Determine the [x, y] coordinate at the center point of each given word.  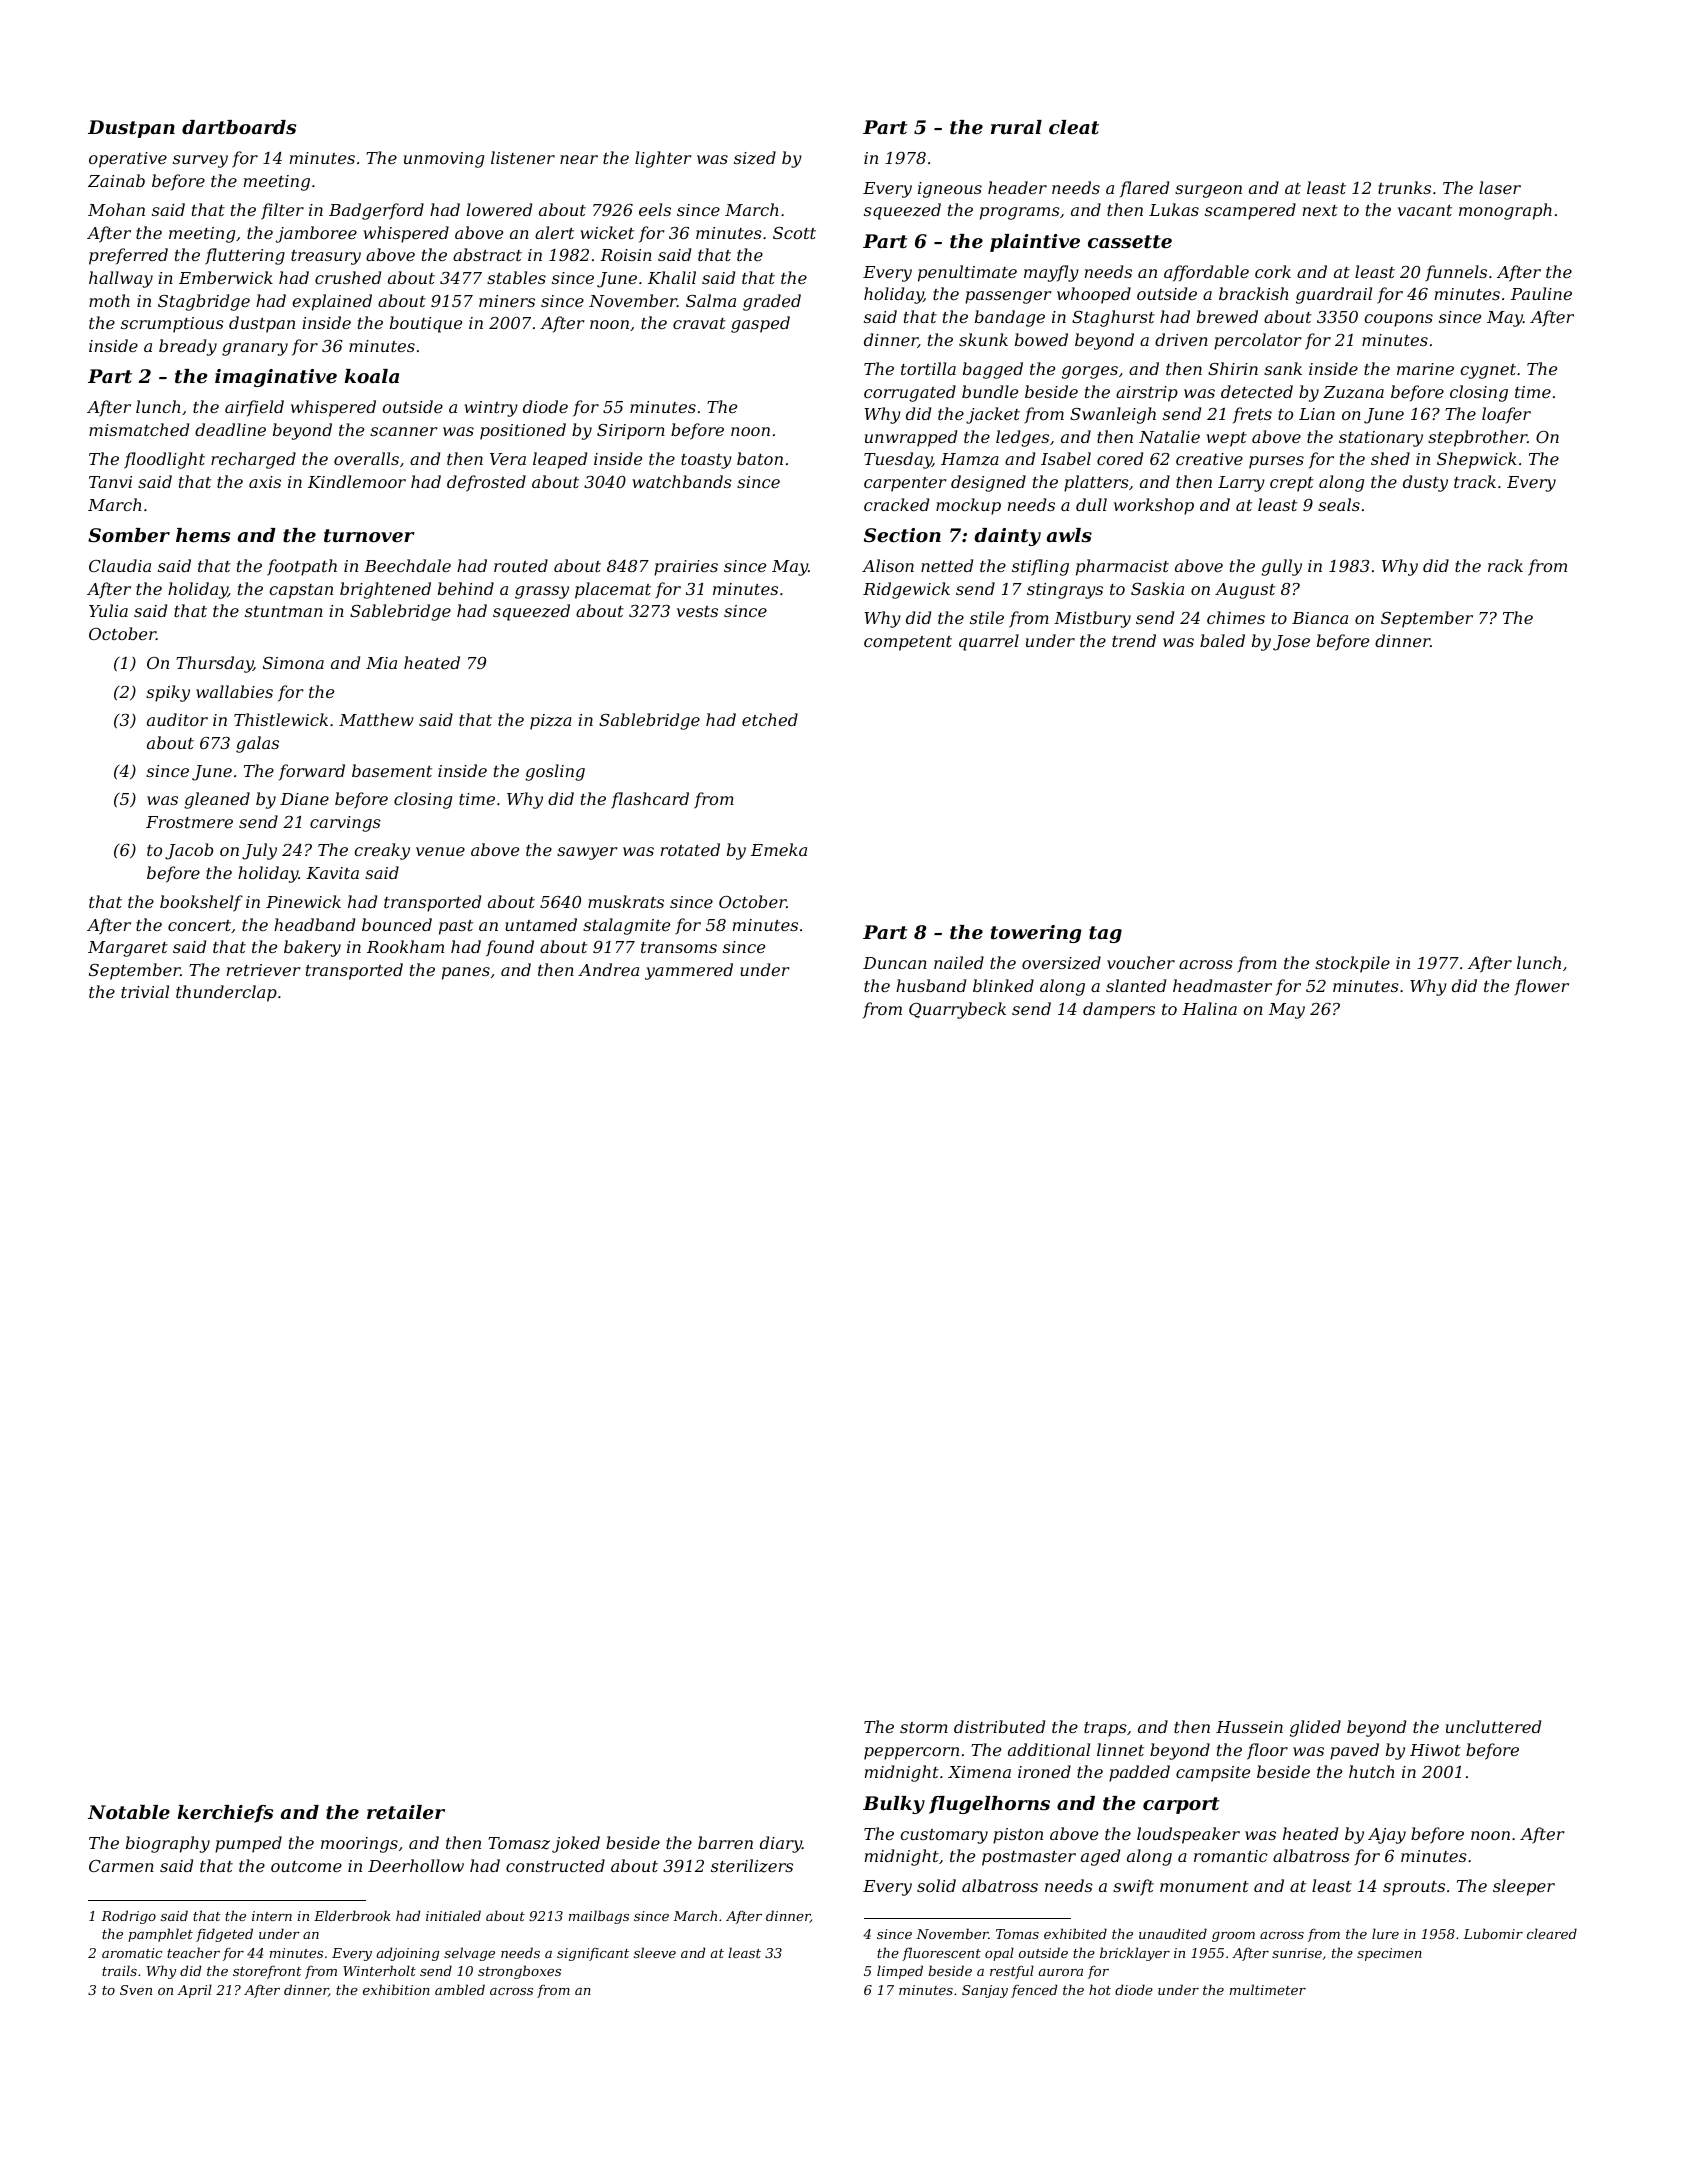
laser [1500, 187]
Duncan [895, 963]
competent [908, 643]
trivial [145, 991]
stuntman [284, 611]
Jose [1291, 643]
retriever [263, 970]
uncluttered [1493, 1726]
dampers [1119, 1010]
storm [924, 1727]
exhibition [396, 1989]
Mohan [116, 209]
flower [1541, 987]
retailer [406, 1812]
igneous [950, 190]
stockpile [1352, 964]
